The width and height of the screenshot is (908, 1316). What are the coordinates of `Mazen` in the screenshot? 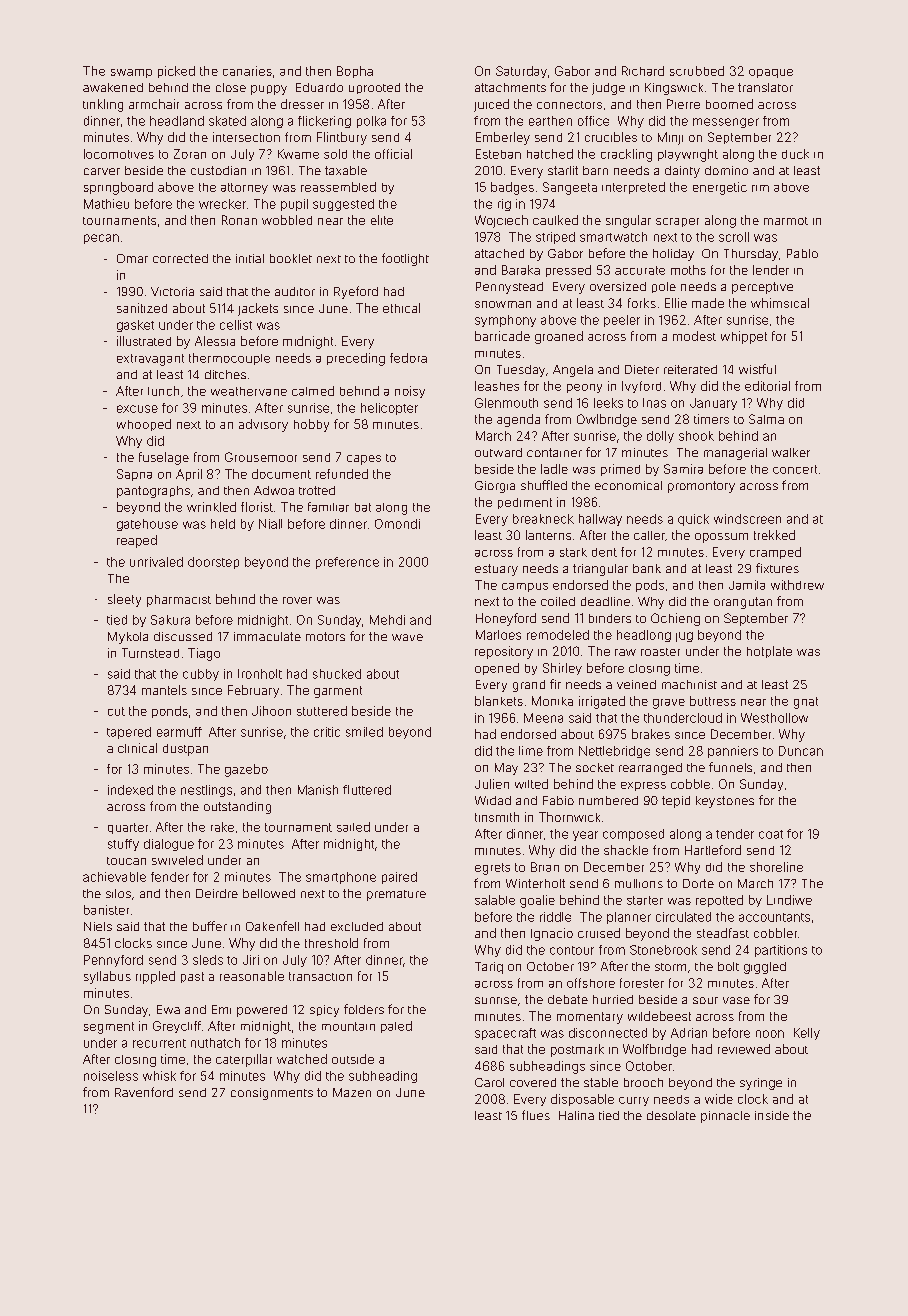 It's located at (352, 1092).
